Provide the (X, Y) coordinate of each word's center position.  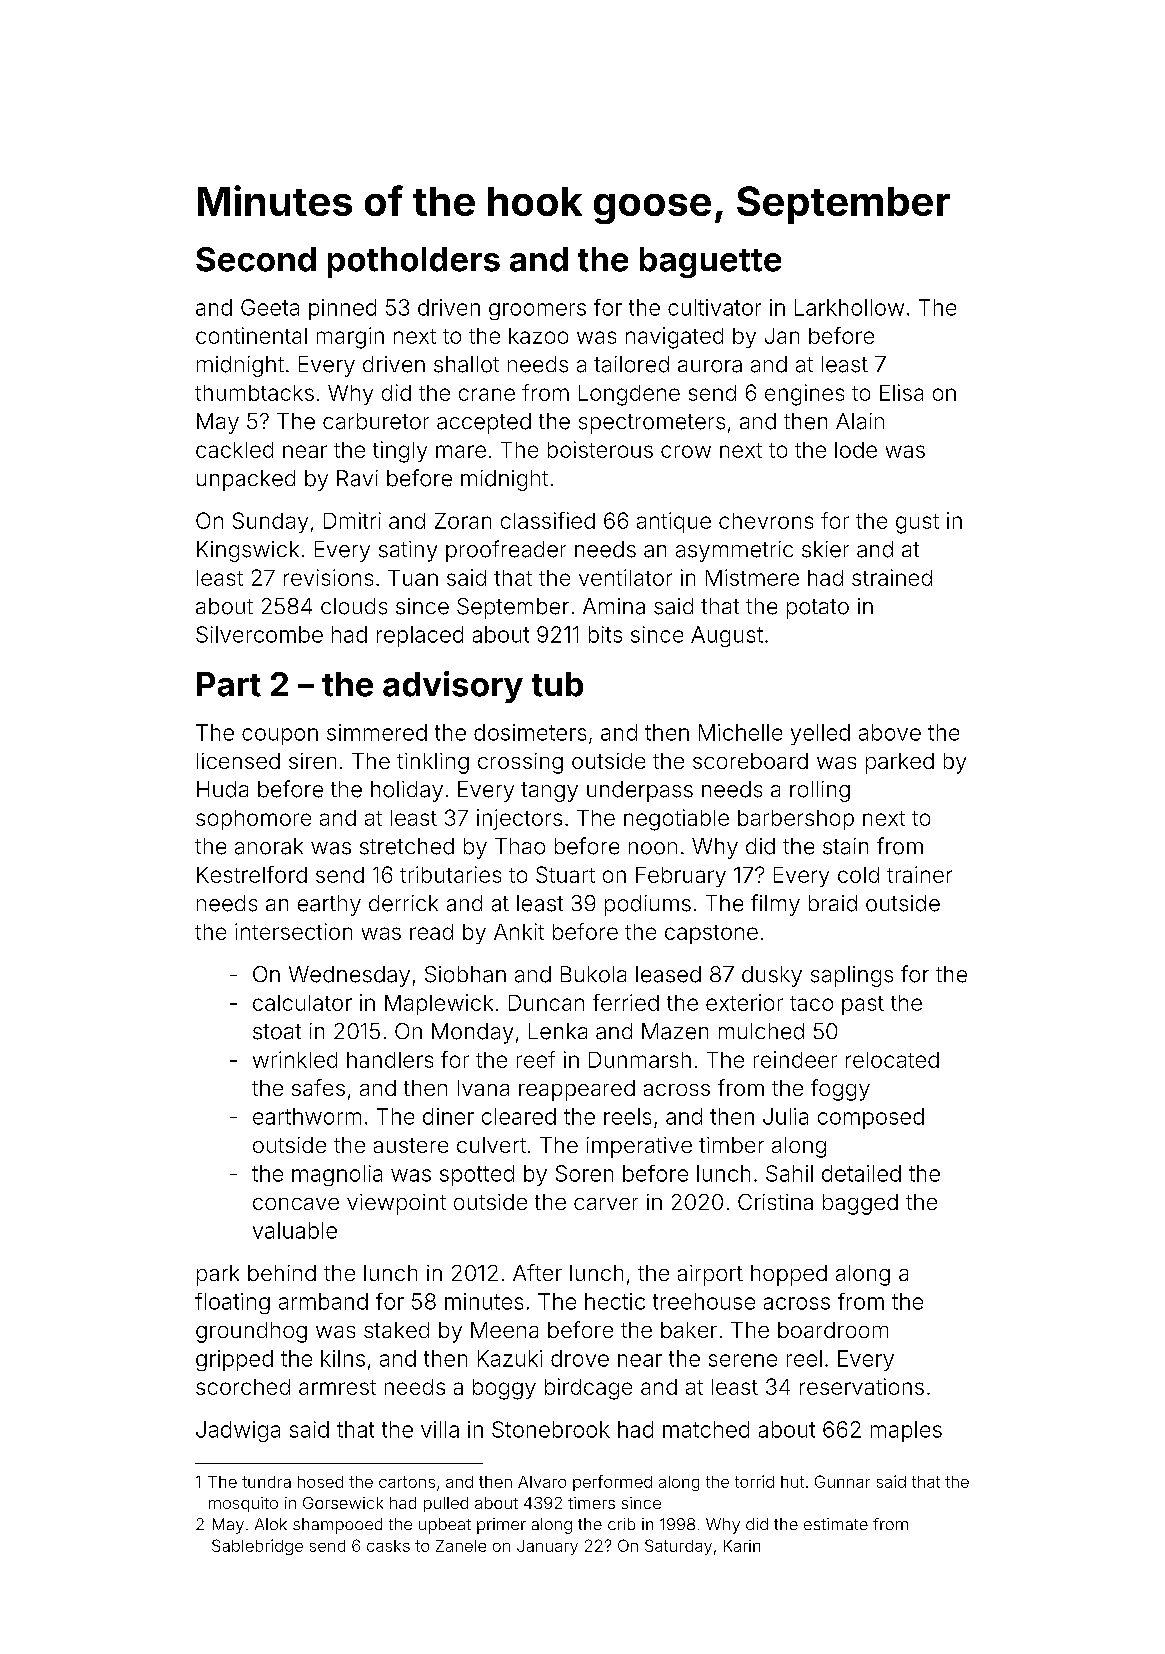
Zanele (461, 1546)
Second (256, 259)
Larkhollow (849, 307)
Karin (742, 1546)
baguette (710, 262)
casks (388, 1546)
